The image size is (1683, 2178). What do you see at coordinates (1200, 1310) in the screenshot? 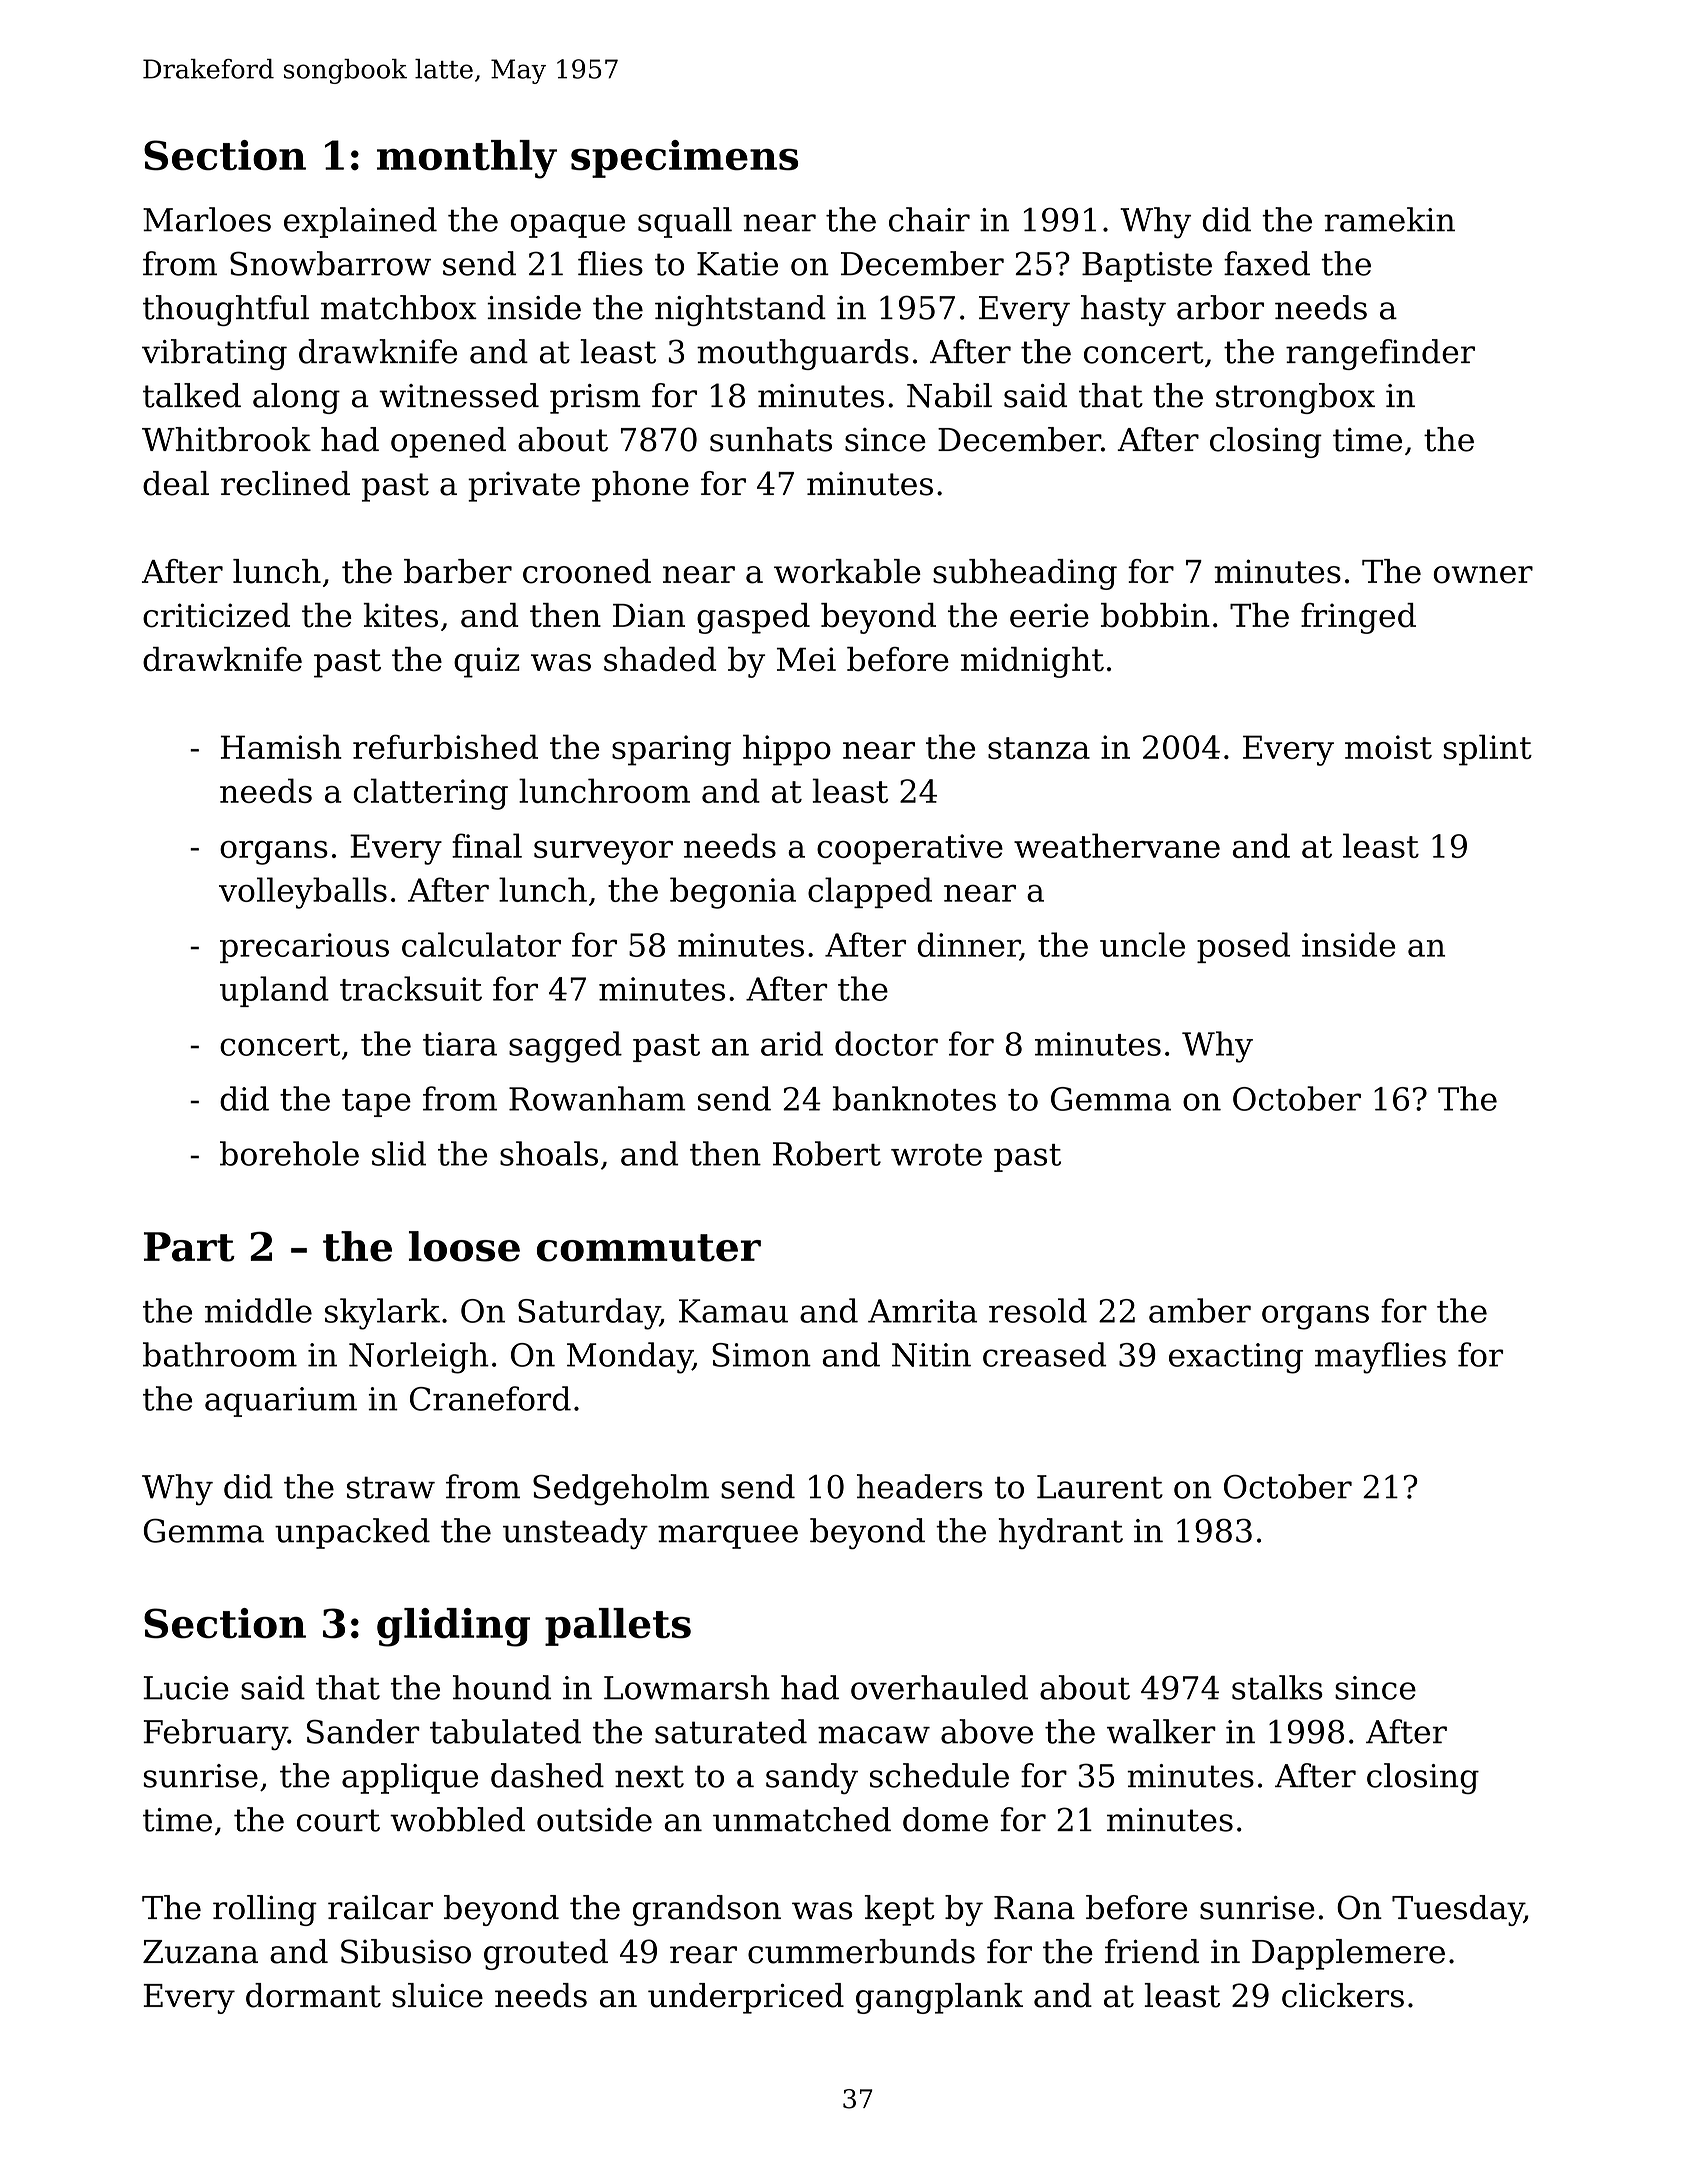
I see `amber` at bounding box center [1200, 1310].
